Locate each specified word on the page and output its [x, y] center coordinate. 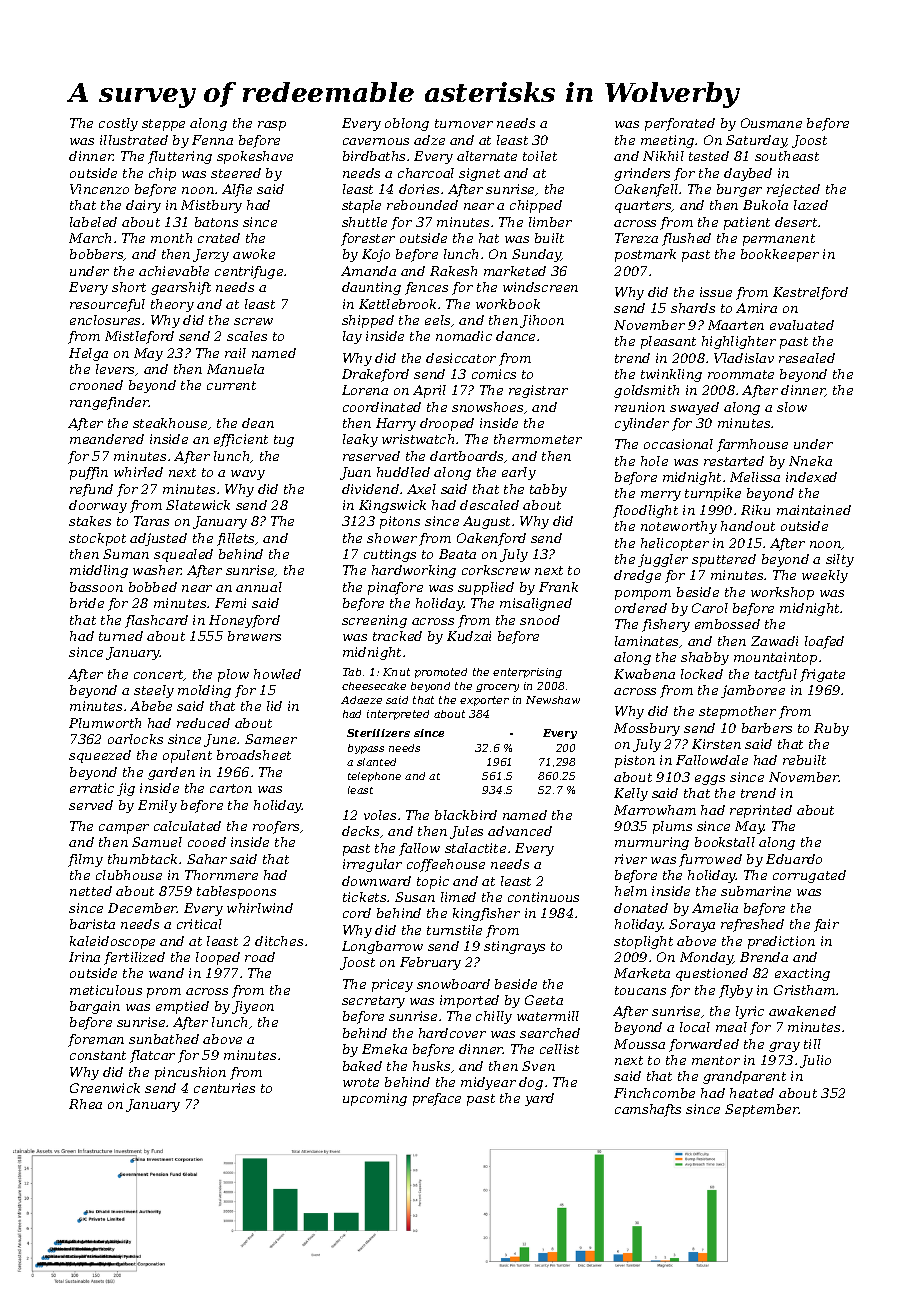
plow [233, 675]
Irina [84, 957]
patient [747, 223]
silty [840, 560]
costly [118, 124]
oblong [407, 124]
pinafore [395, 588]
